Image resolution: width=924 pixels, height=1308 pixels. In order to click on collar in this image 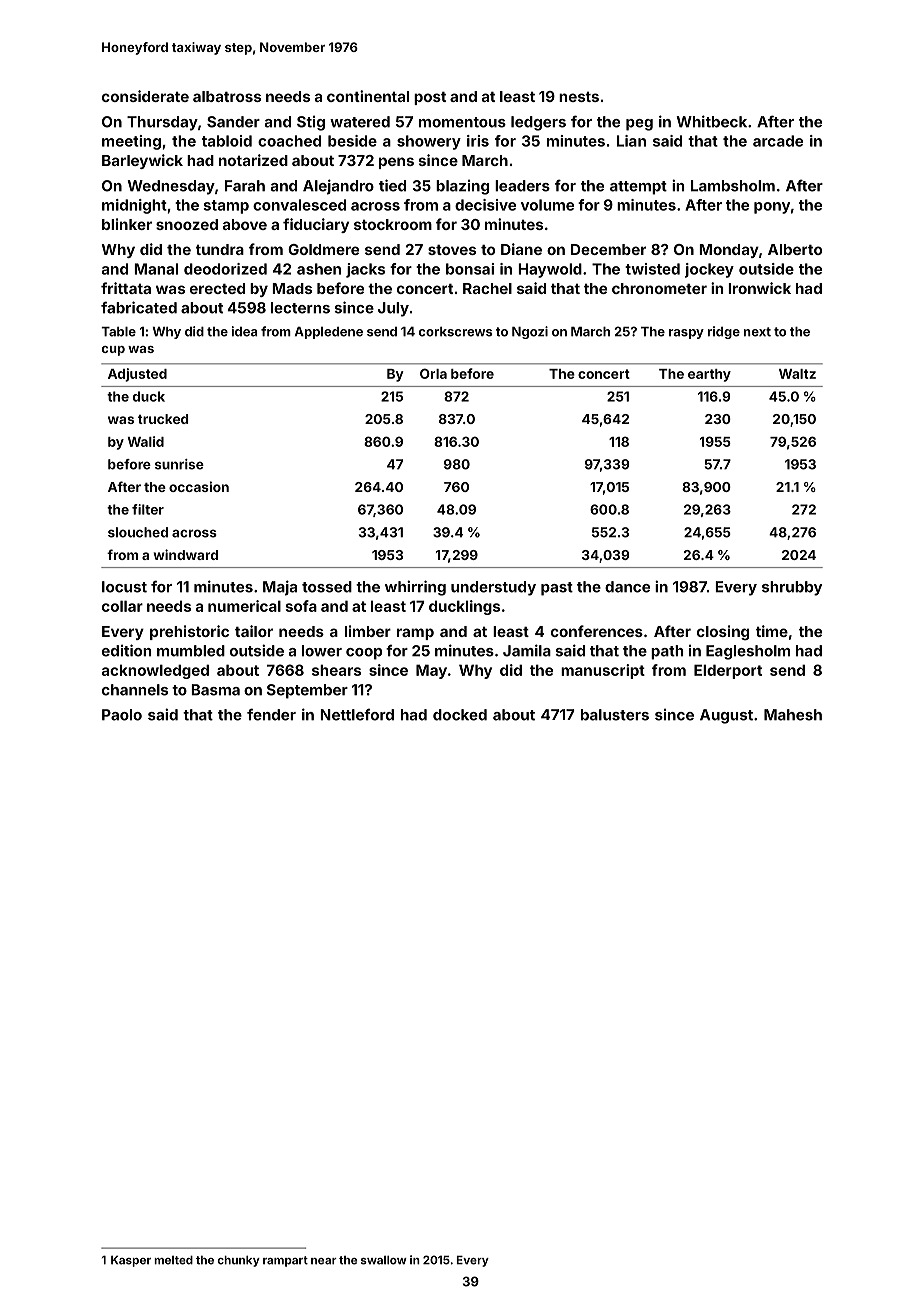, I will do `click(122, 606)`.
